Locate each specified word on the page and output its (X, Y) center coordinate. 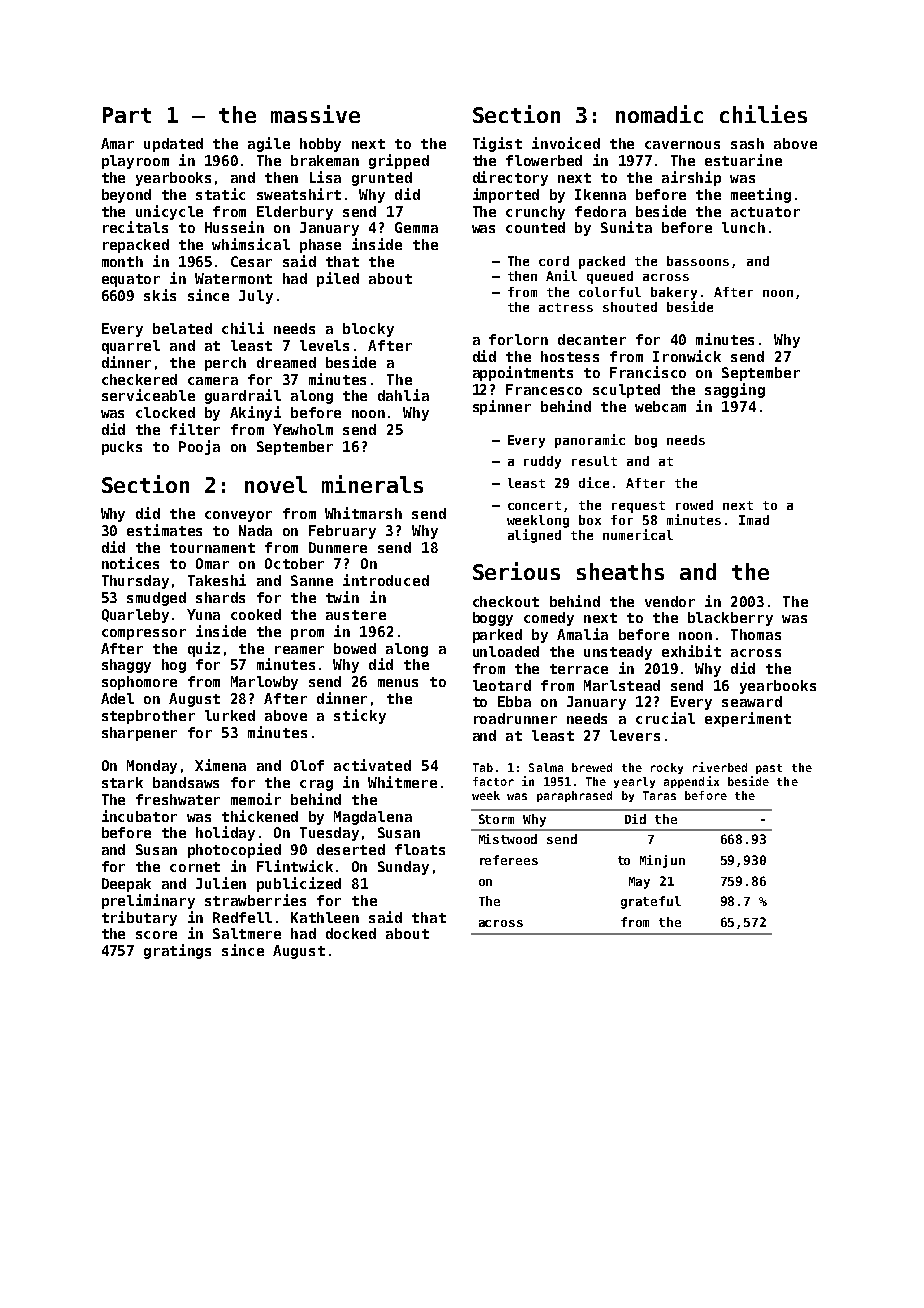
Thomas (756, 634)
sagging (735, 390)
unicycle (169, 212)
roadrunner (515, 718)
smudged (156, 599)
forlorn (518, 339)
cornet (195, 867)
